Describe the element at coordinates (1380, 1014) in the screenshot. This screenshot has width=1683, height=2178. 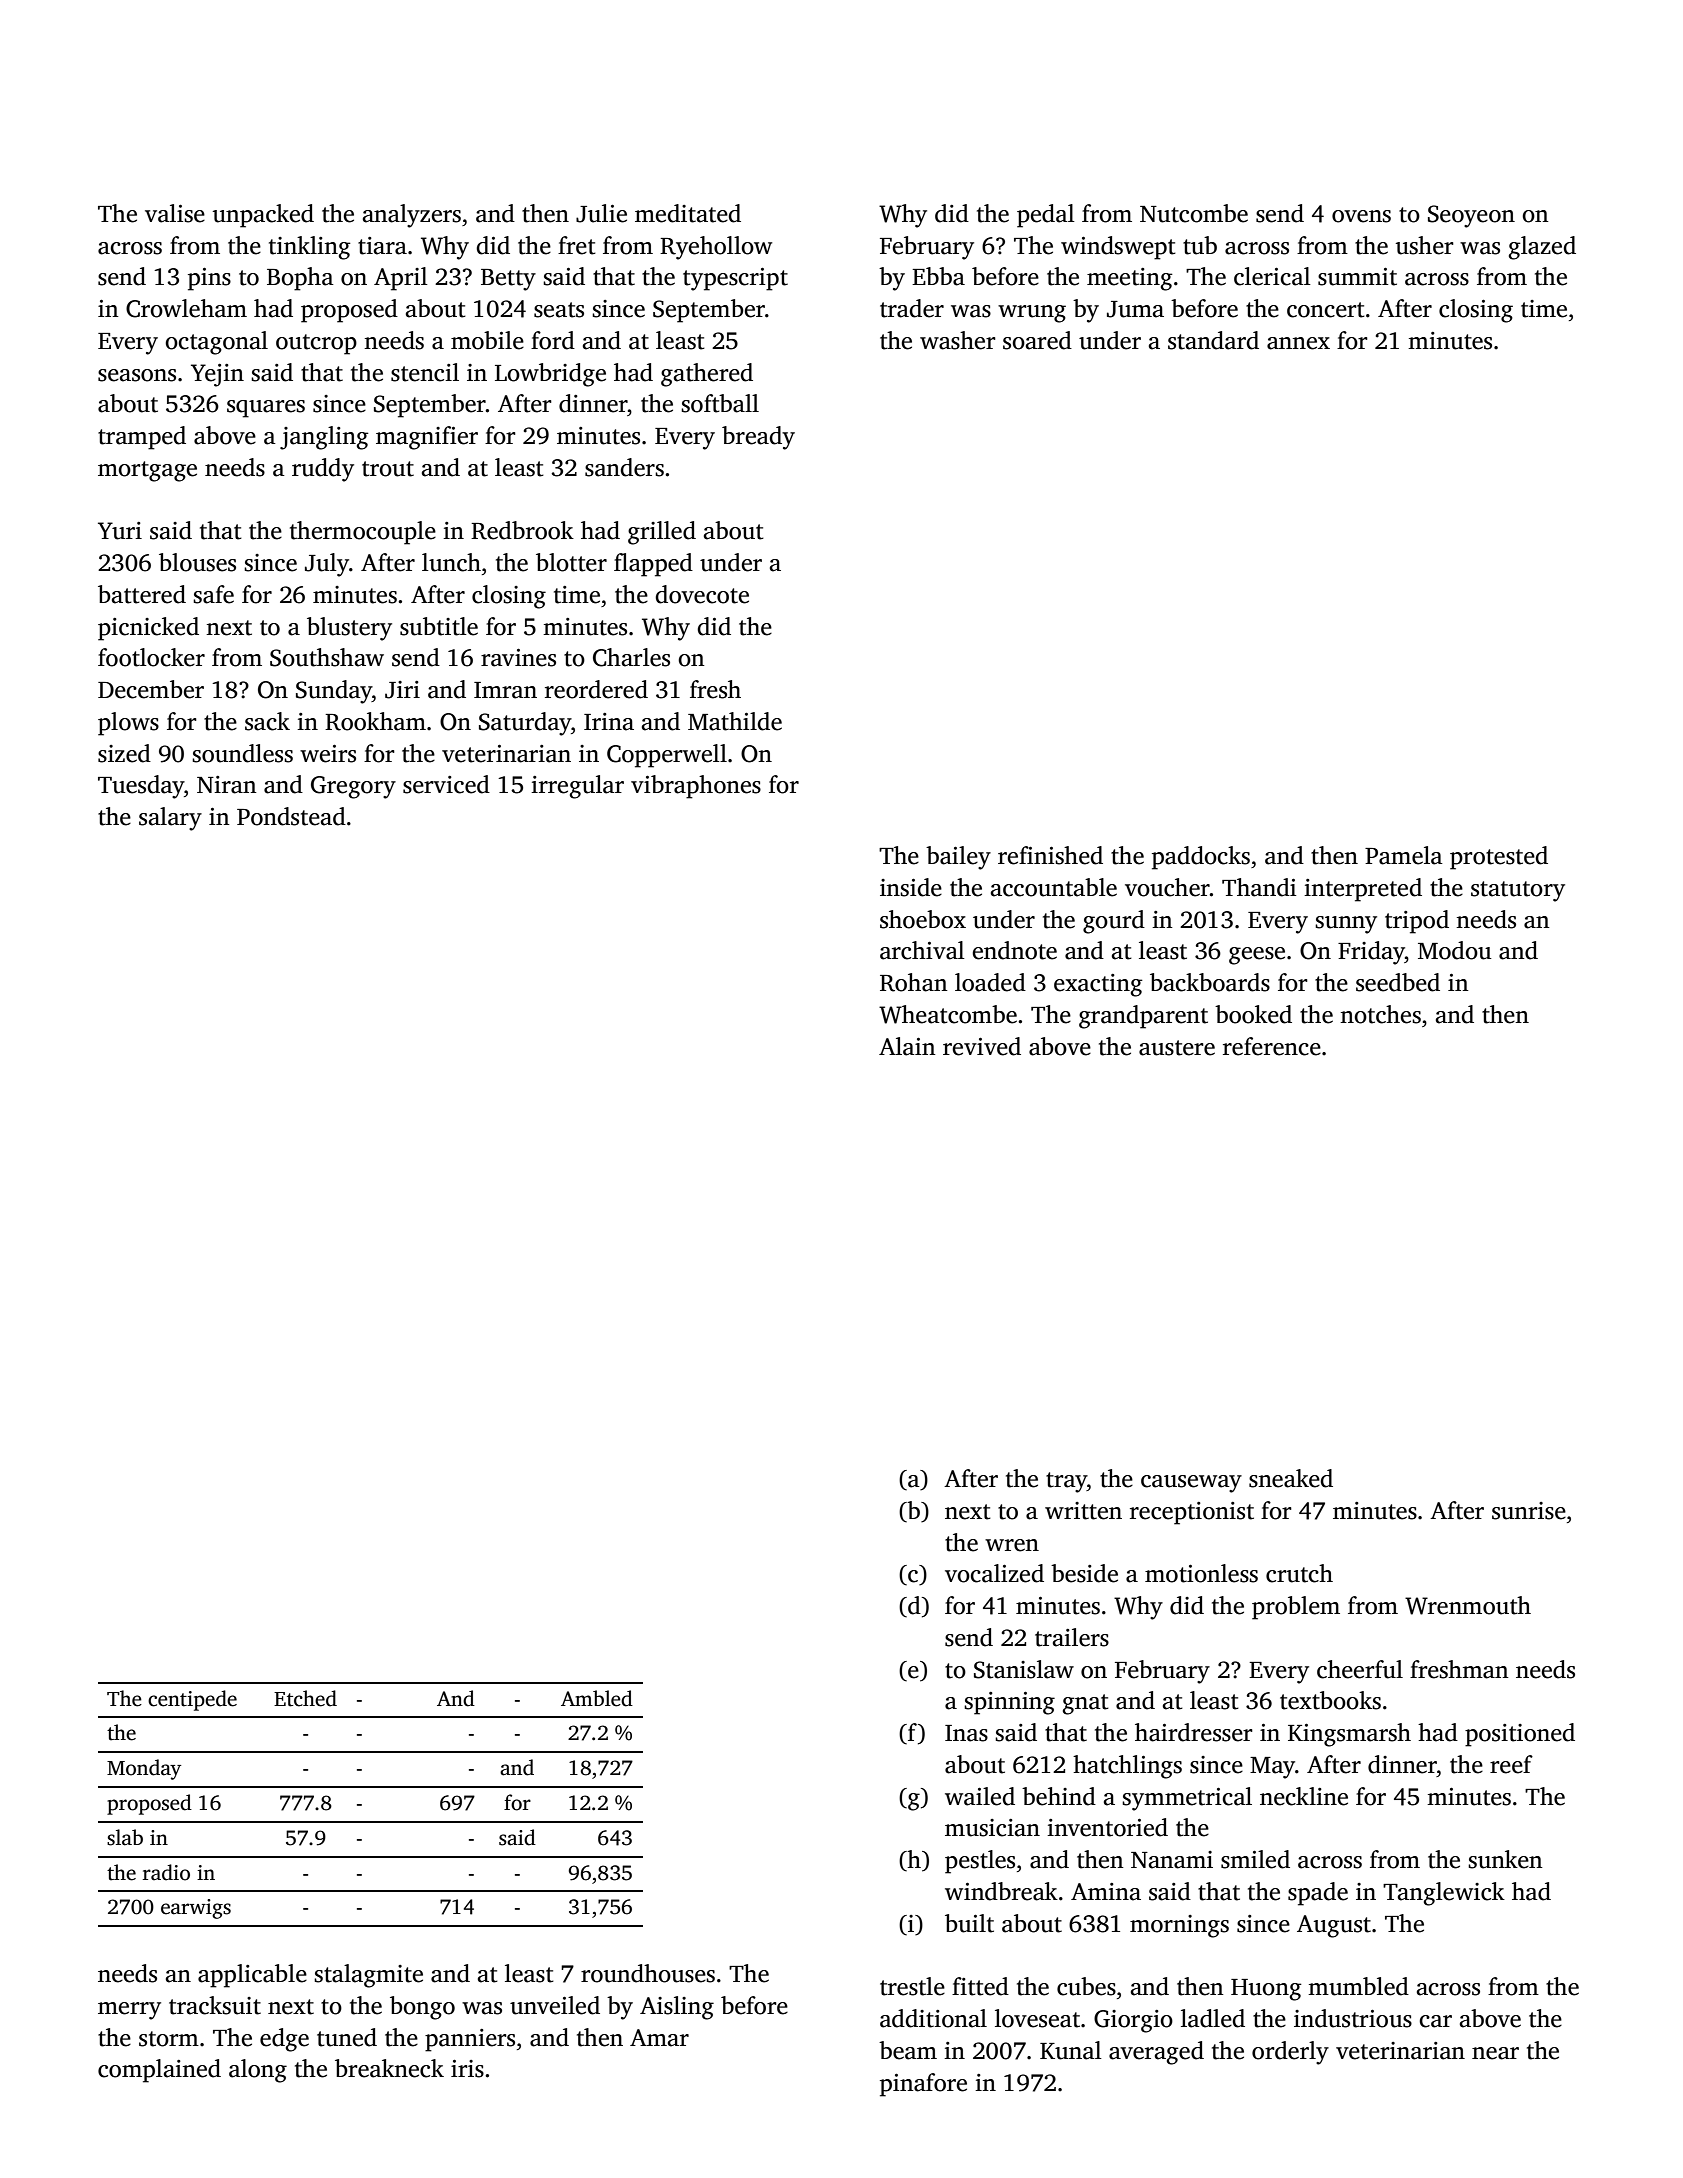
I see `notches` at that location.
